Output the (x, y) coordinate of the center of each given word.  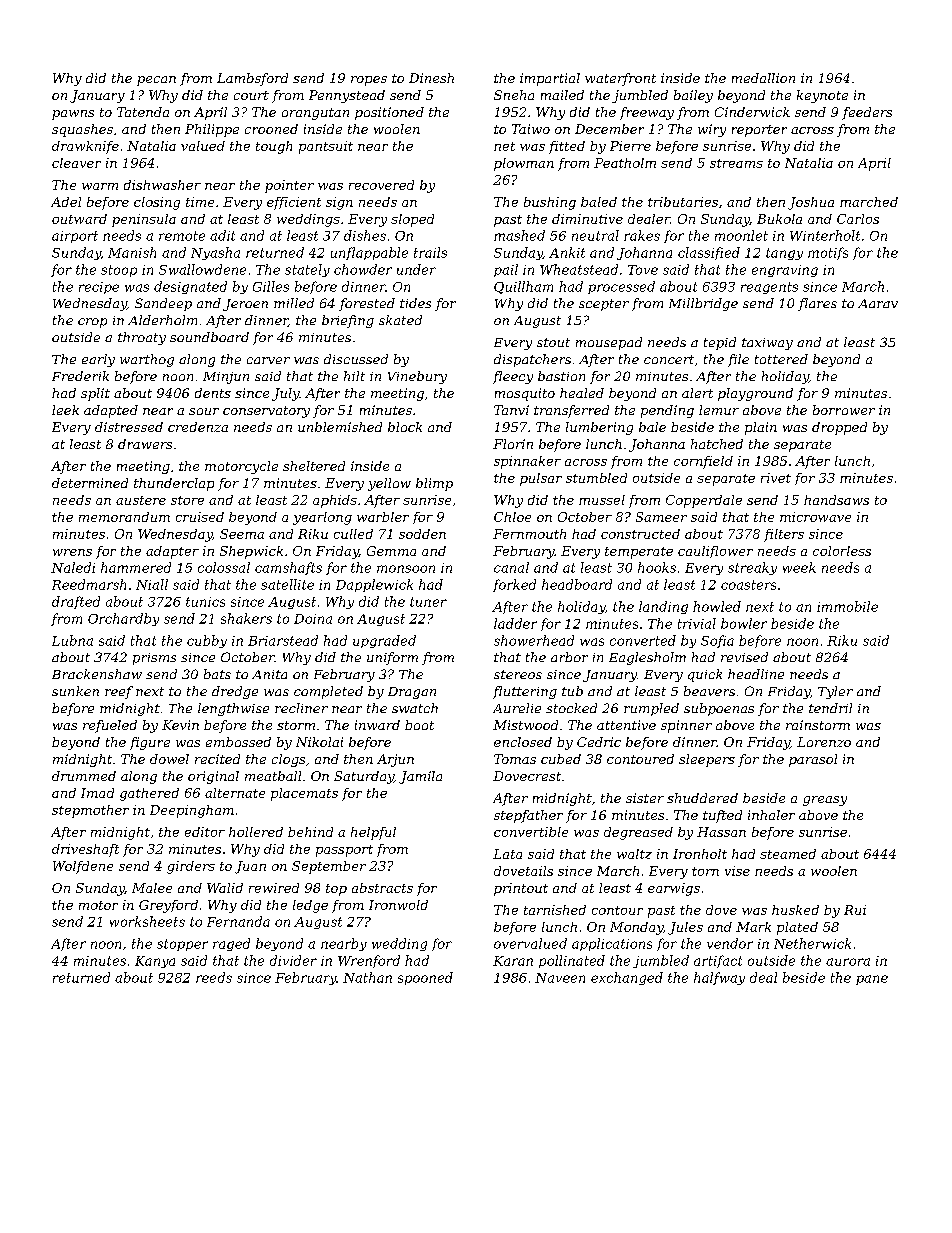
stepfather (528, 816)
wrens (72, 552)
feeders (867, 113)
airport (75, 237)
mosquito (525, 394)
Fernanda (238, 921)
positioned (389, 113)
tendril (830, 708)
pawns (73, 115)
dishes (365, 235)
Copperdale (704, 501)
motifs (828, 253)
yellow (389, 484)
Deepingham (192, 811)
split (95, 394)
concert (669, 359)
